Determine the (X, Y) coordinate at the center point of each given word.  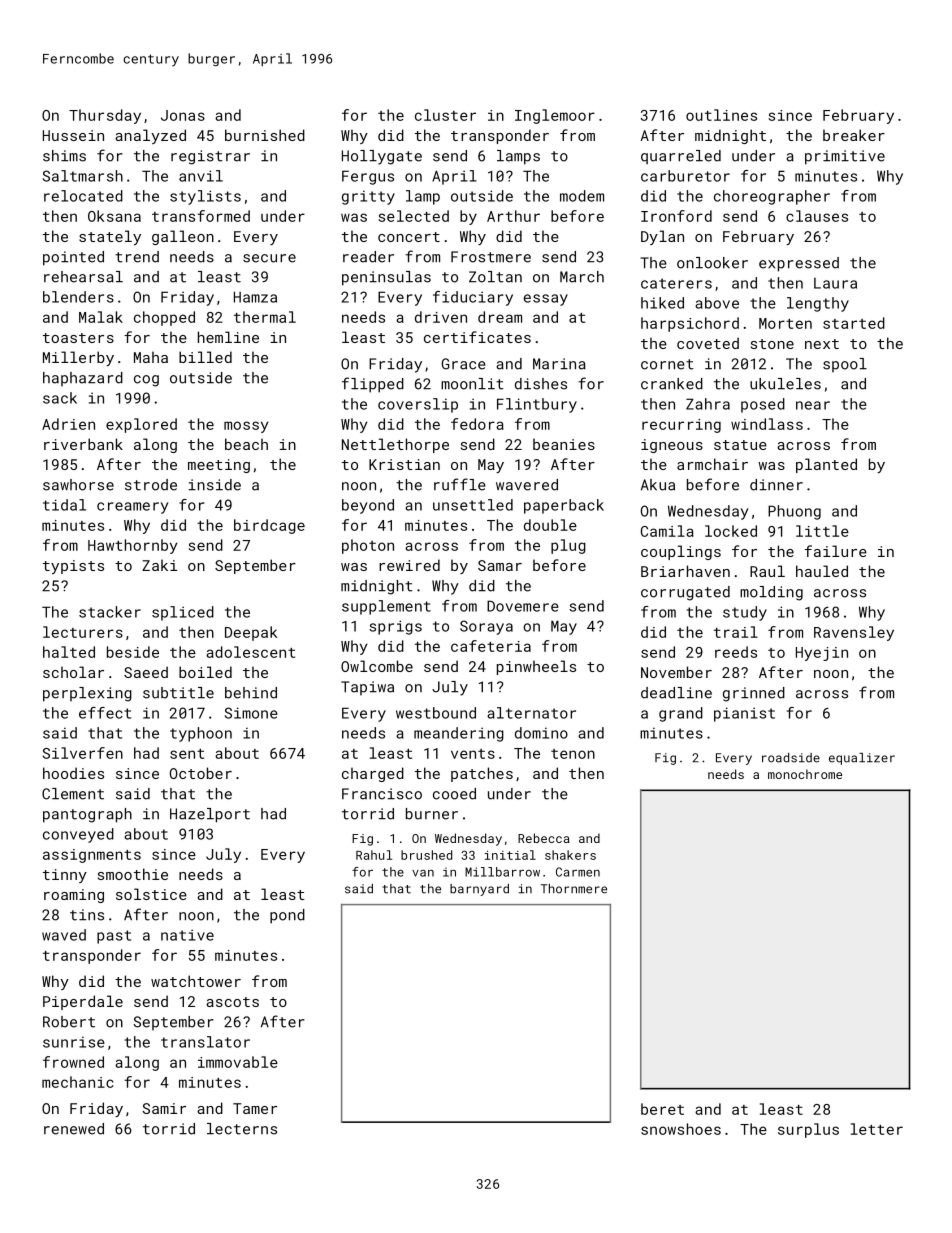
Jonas (183, 115)
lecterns (242, 1129)
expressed (799, 264)
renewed (74, 1129)
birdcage (269, 526)
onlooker (712, 263)
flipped (373, 385)
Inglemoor (555, 116)
